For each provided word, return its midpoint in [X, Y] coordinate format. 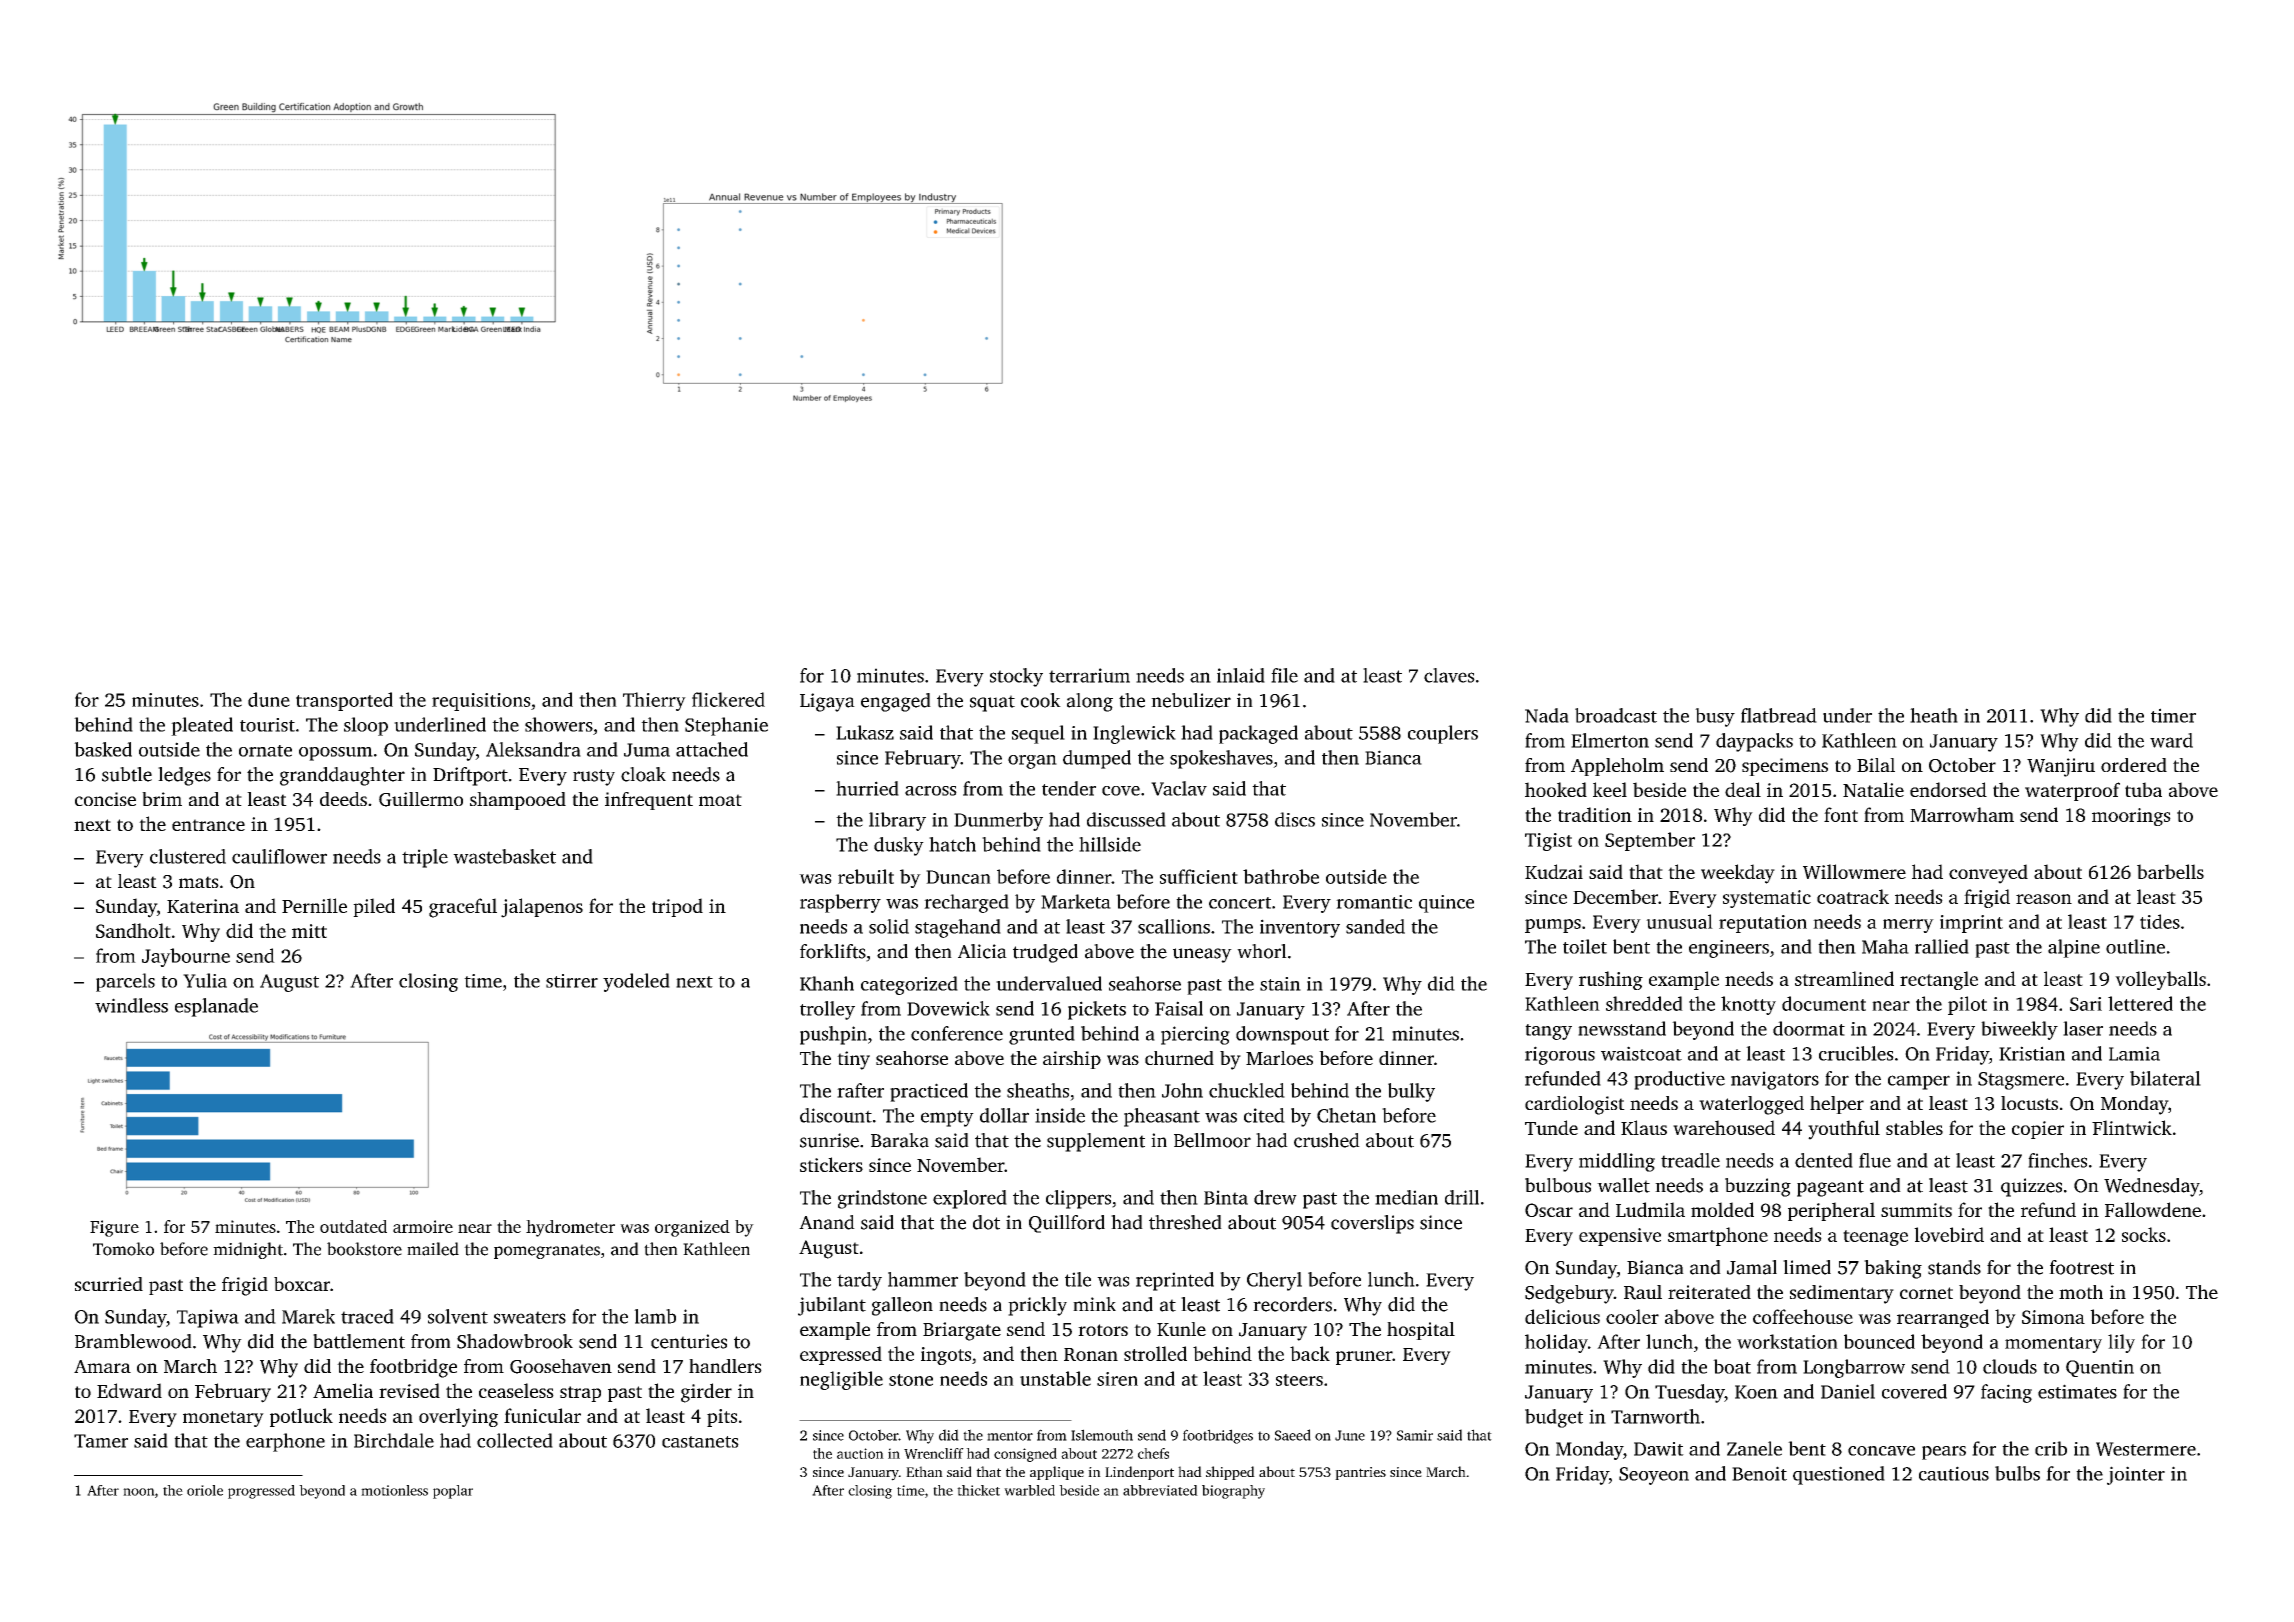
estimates [2077, 1391]
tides [2160, 921]
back [1310, 1353]
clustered [188, 856]
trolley [827, 1010]
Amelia [343, 1390]
